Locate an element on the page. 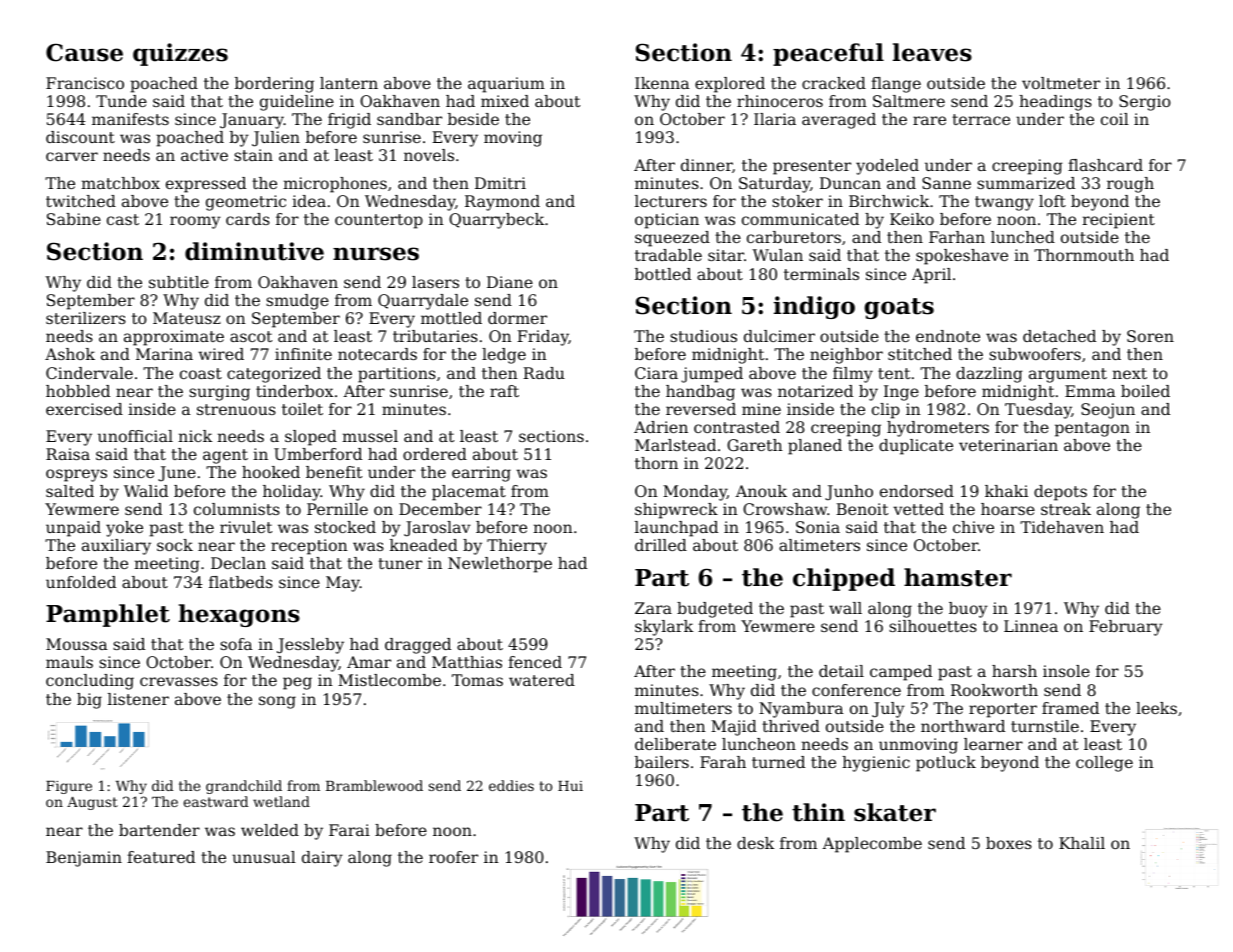 This image has width=1233, height=952. boxes is located at coordinates (1009, 843).
